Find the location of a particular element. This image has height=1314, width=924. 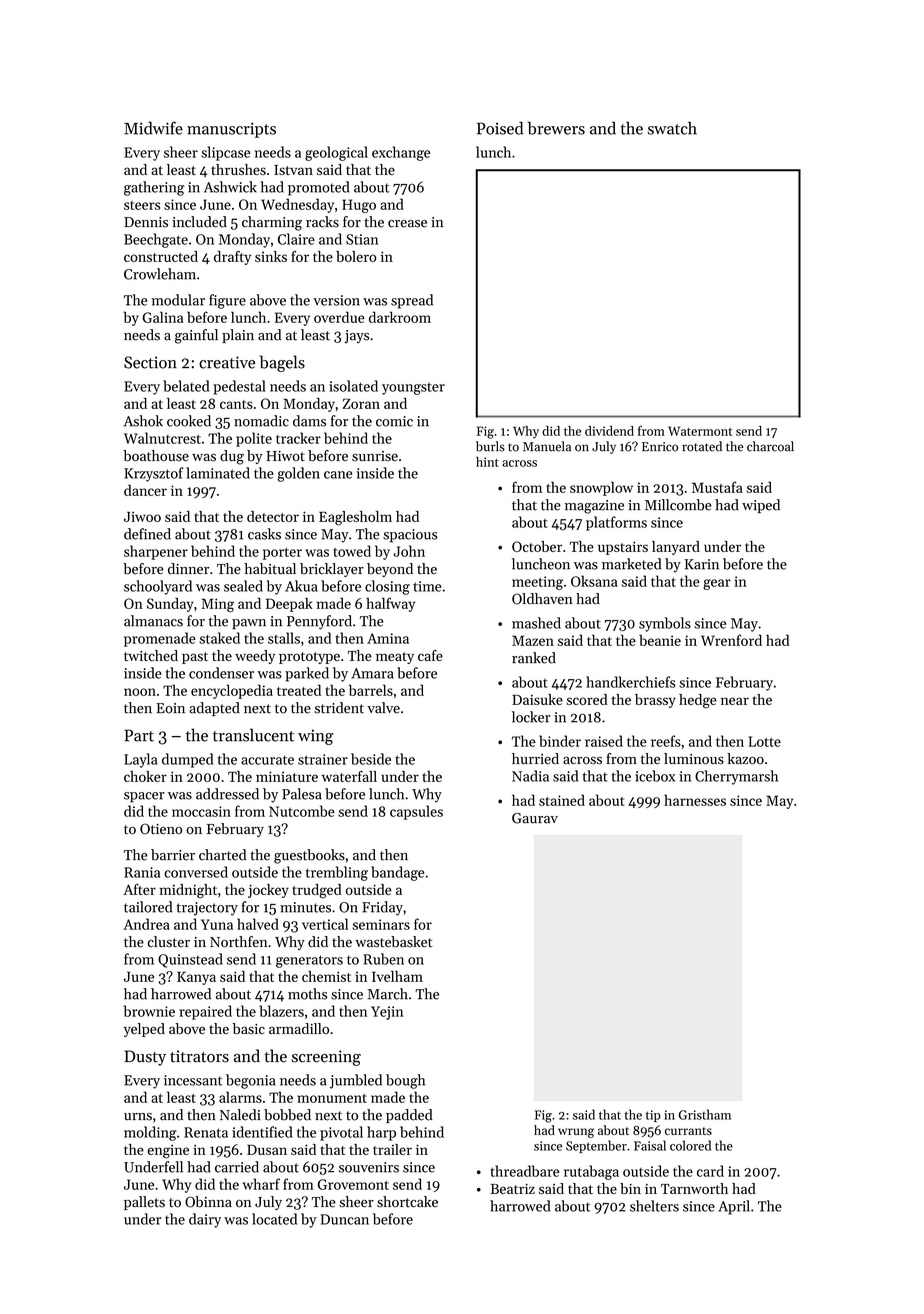

bagels is located at coordinates (282, 363).
